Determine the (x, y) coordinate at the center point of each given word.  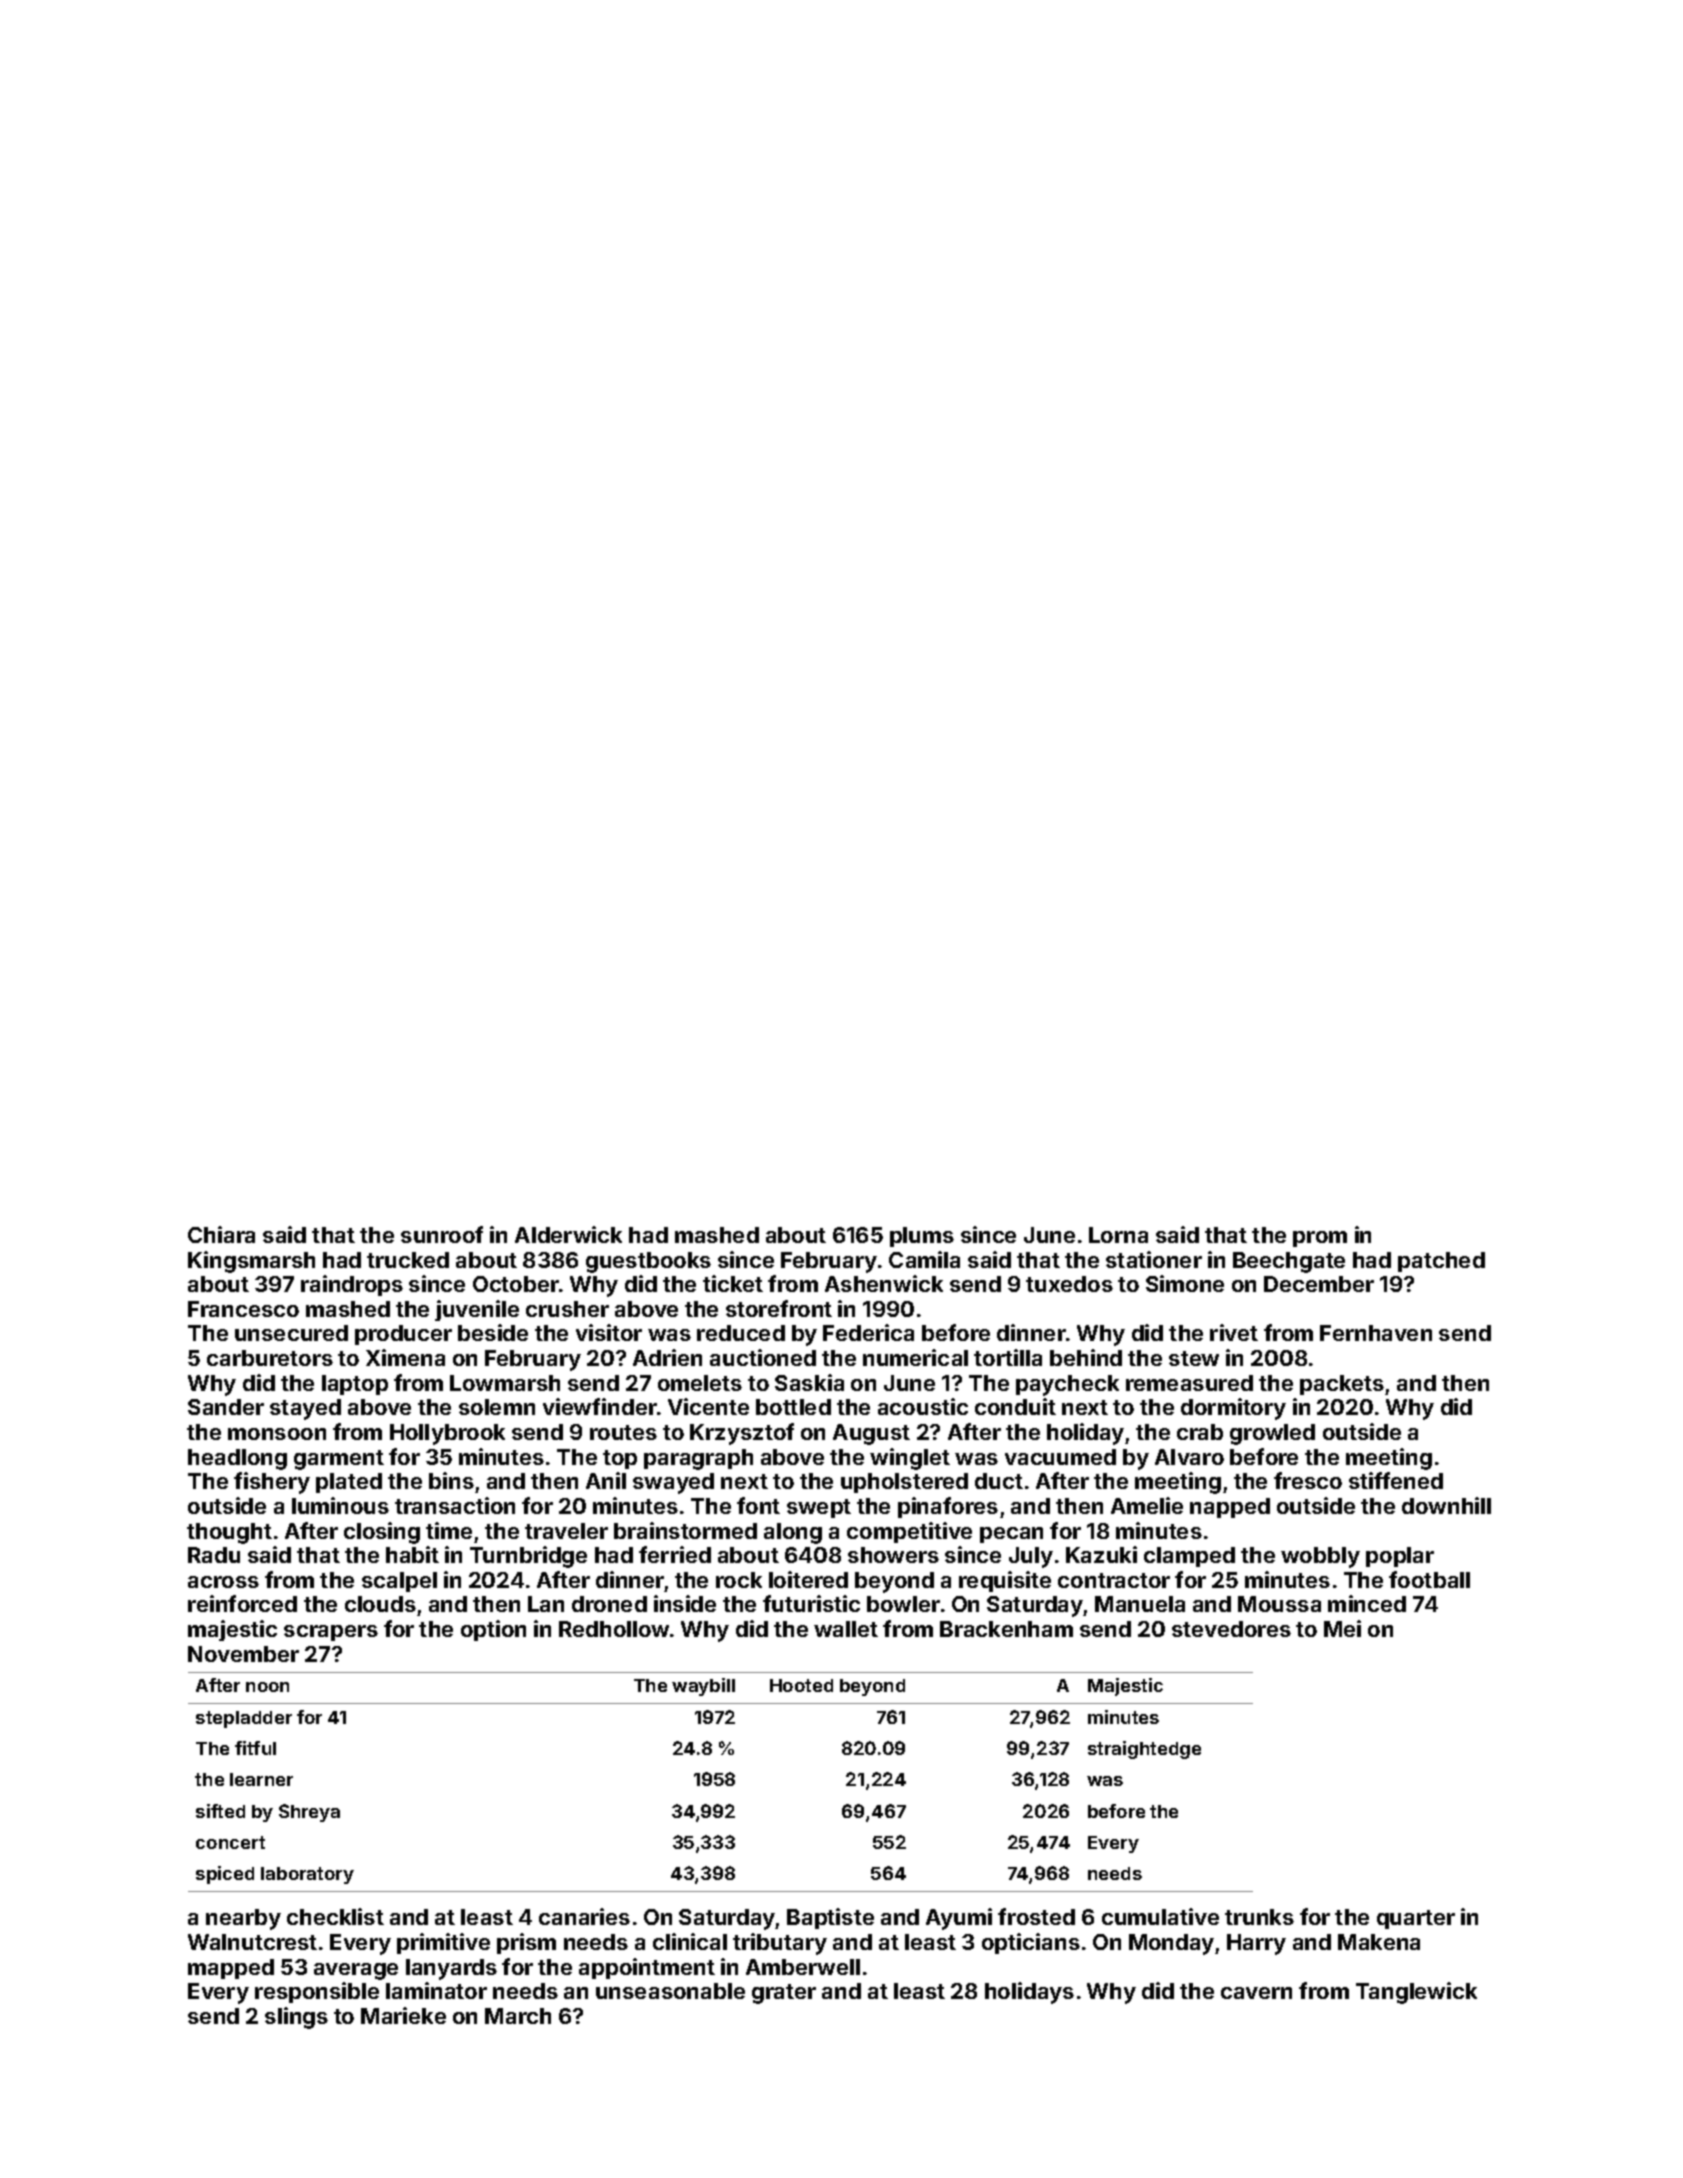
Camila (924, 1259)
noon (267, 1687)
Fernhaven (1376, 1333)
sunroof (442, 1234)
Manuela (1140, 1604)
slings (296, 2018)
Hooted (801, 1685)
